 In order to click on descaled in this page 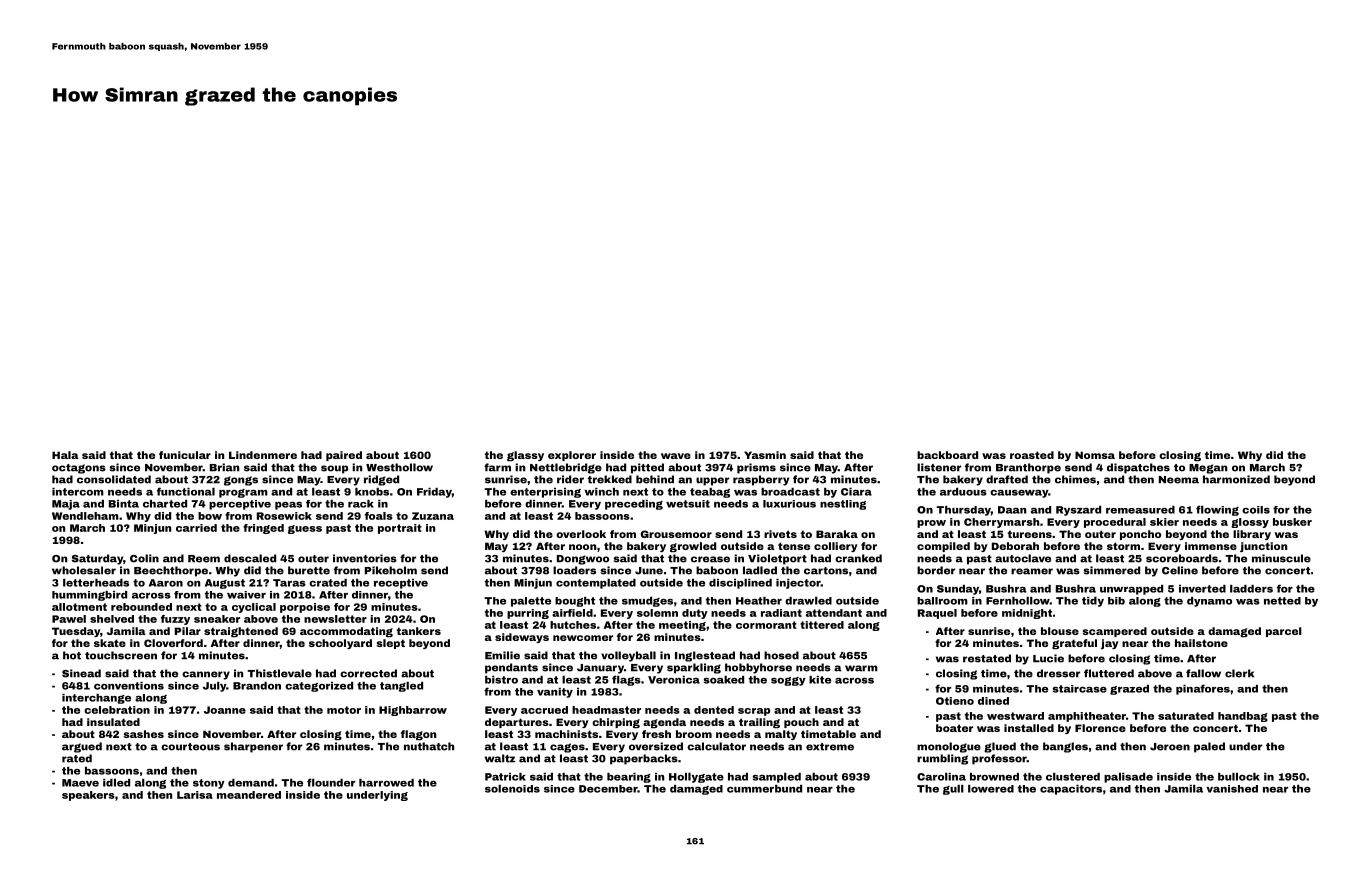, I will do `click(250, 558)`.
